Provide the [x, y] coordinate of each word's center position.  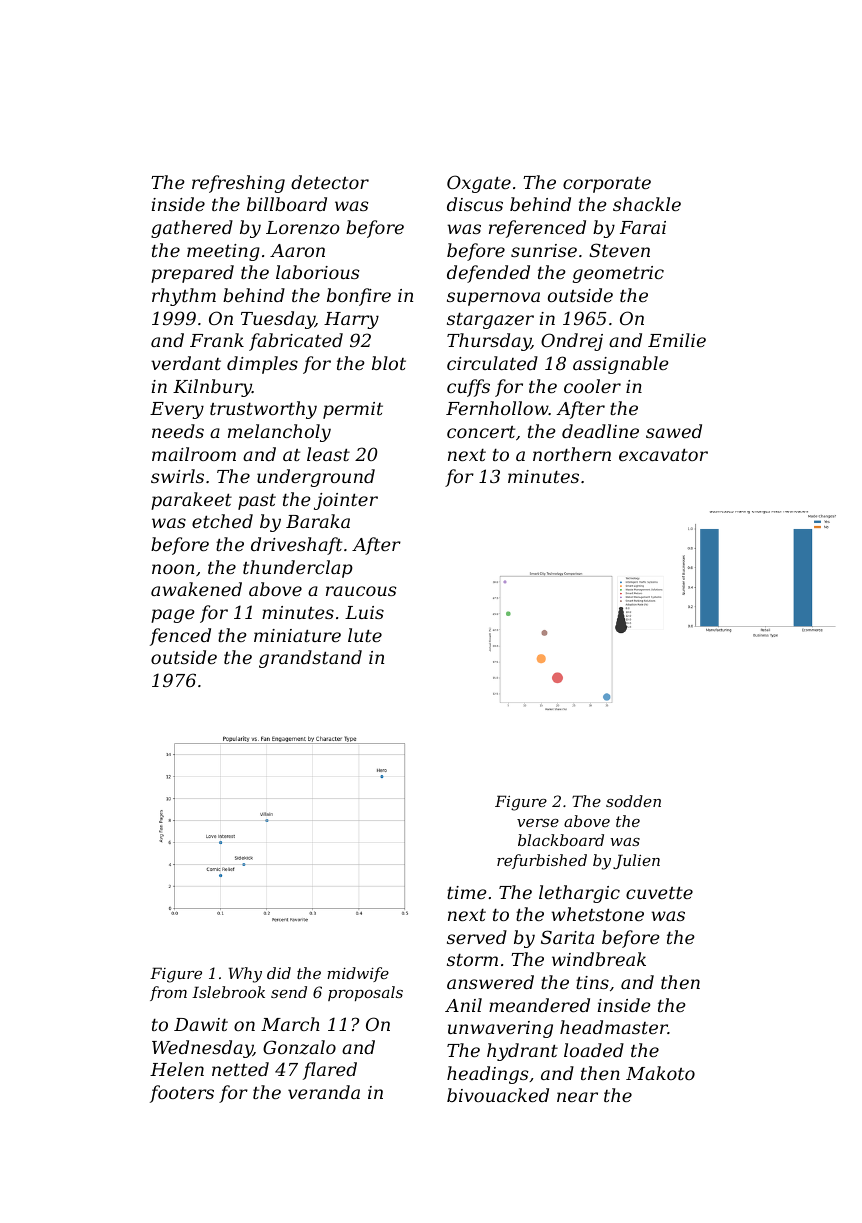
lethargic [579, 894]
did [279, 973]
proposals [365, 993]
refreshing [238, 184]
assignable [621, 365]
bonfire [359, 297]
